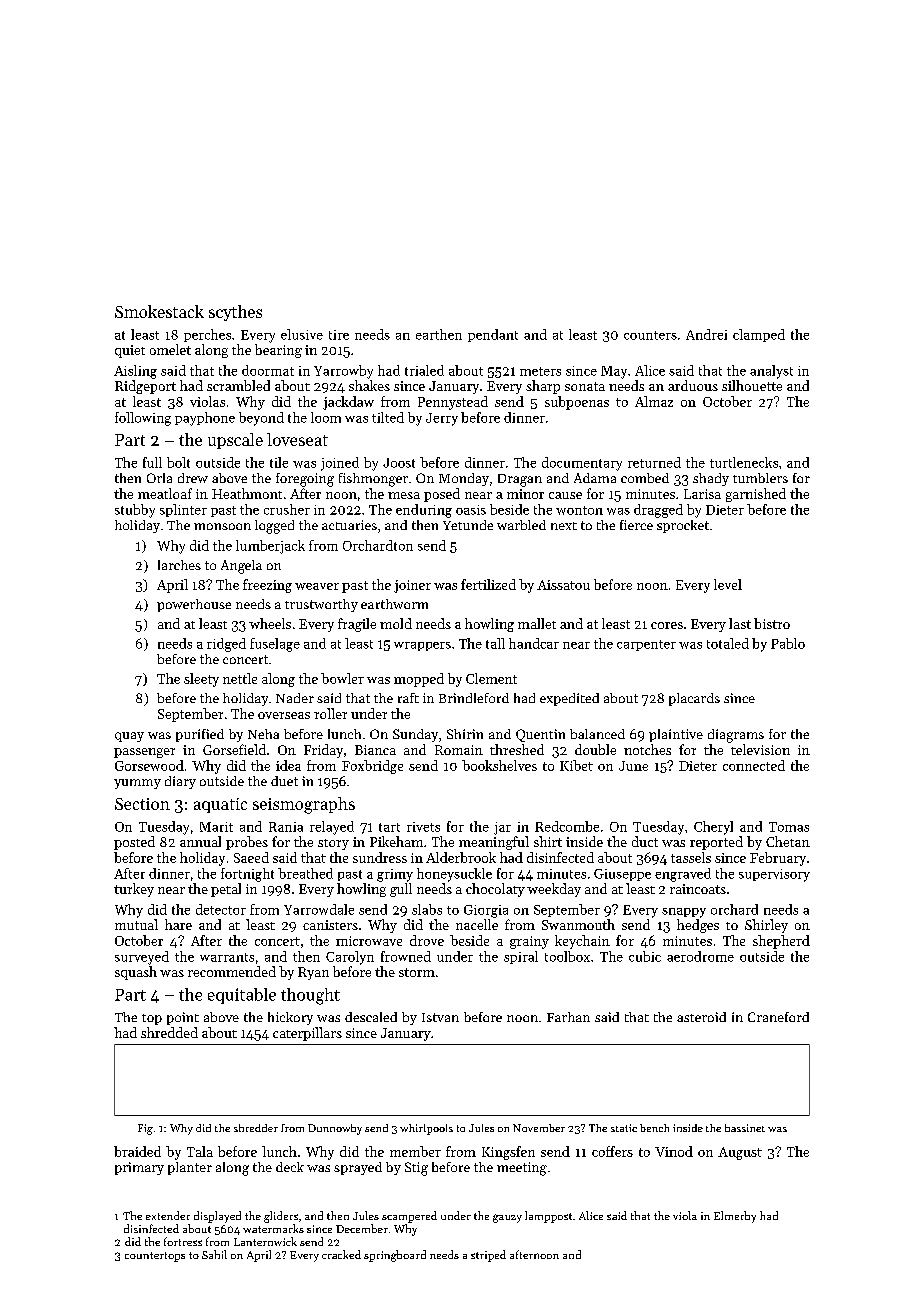  Describe the element at coordinates (284, 715) in the document. I see `overseas` at that location.
